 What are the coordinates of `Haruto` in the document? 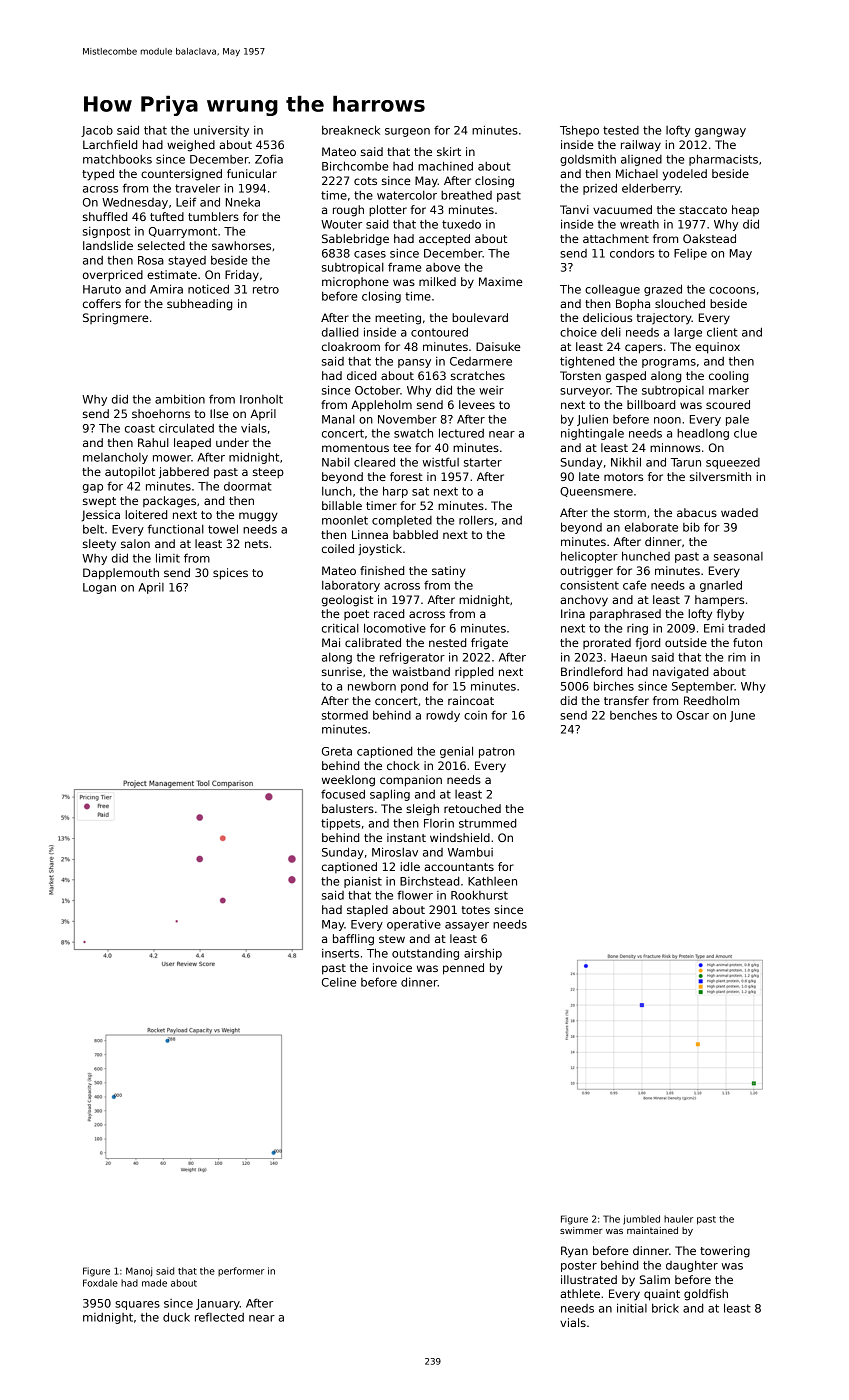 It's located at (102, 289).
